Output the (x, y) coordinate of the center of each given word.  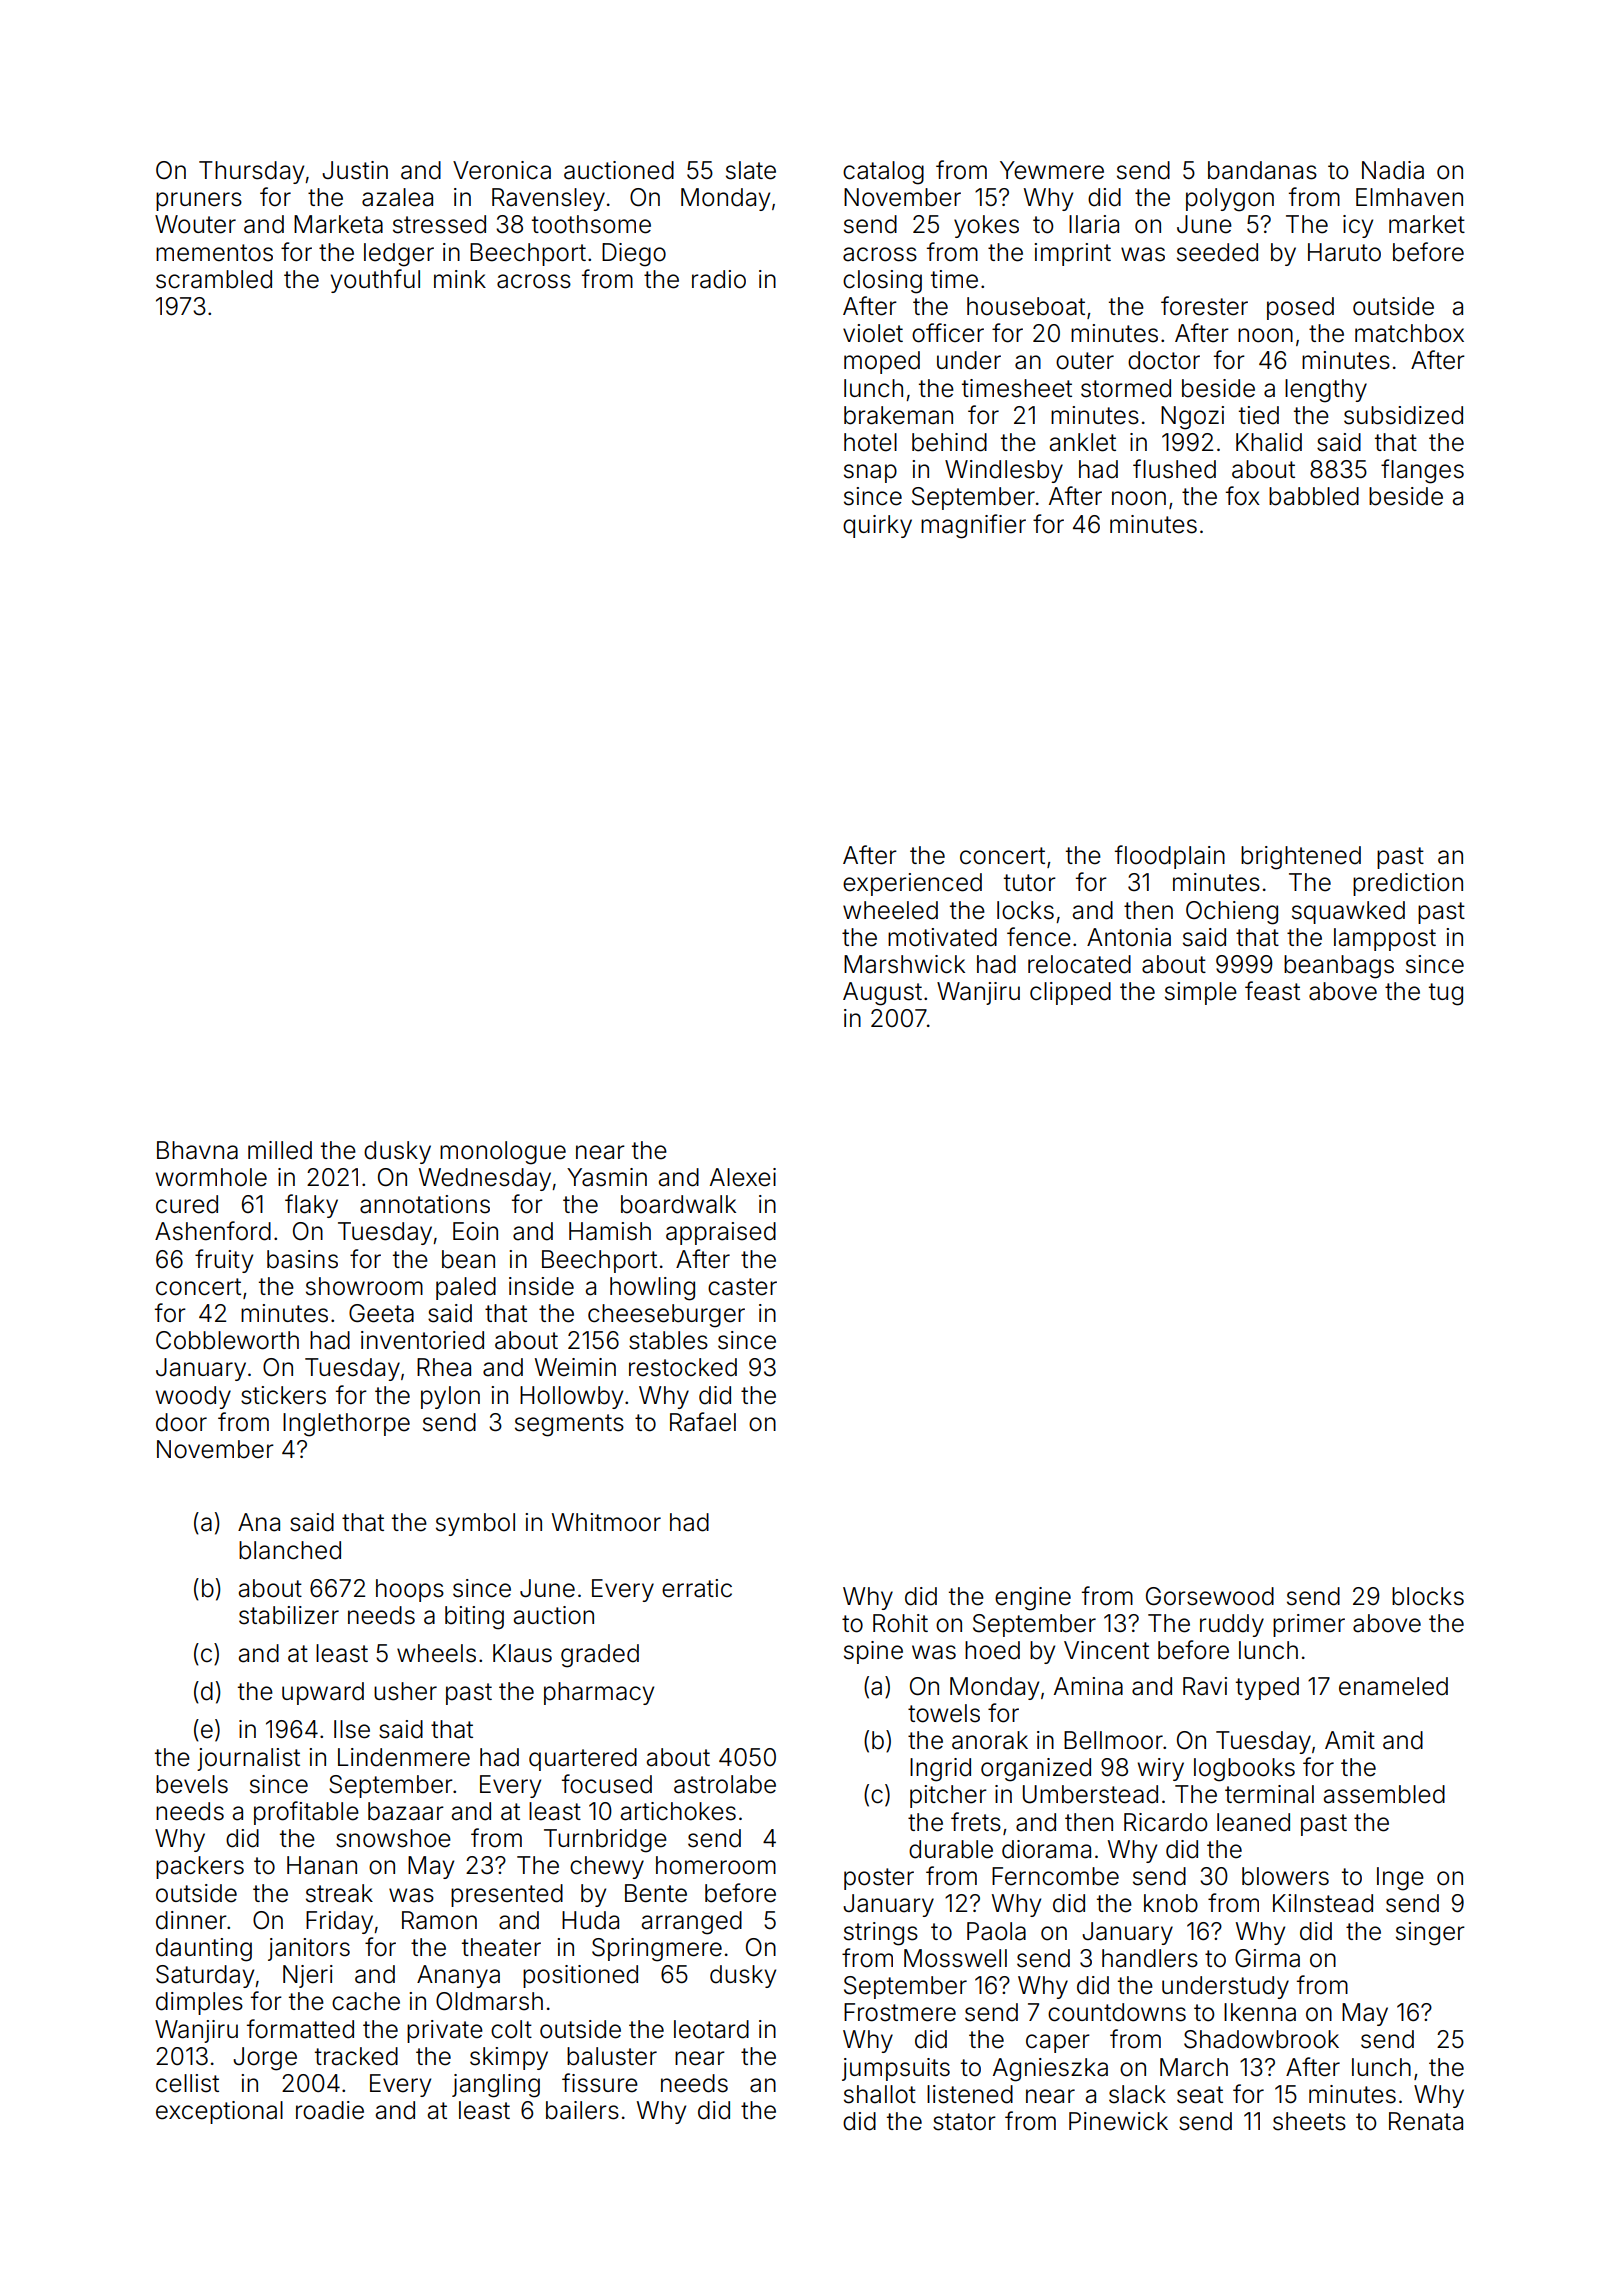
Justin (355, 170)
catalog (883, 173)
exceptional (219, 2112)
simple (1201, 993)
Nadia (1393, 170)
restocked (683, 1367)
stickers (283, 1395)
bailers (582, 2110)
